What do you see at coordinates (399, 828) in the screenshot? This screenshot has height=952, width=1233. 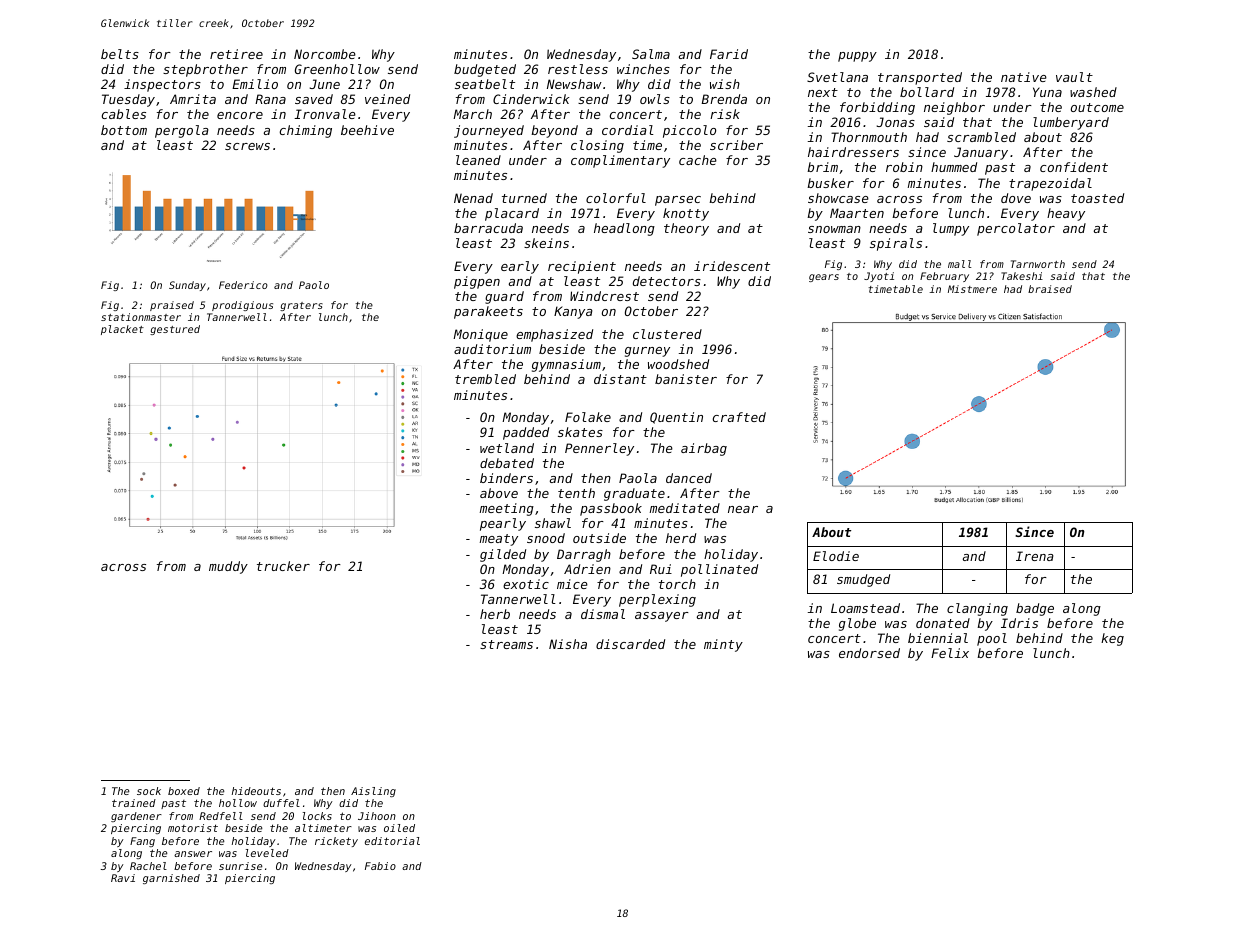 I see `oiled` at bounding box center [399, 828].
